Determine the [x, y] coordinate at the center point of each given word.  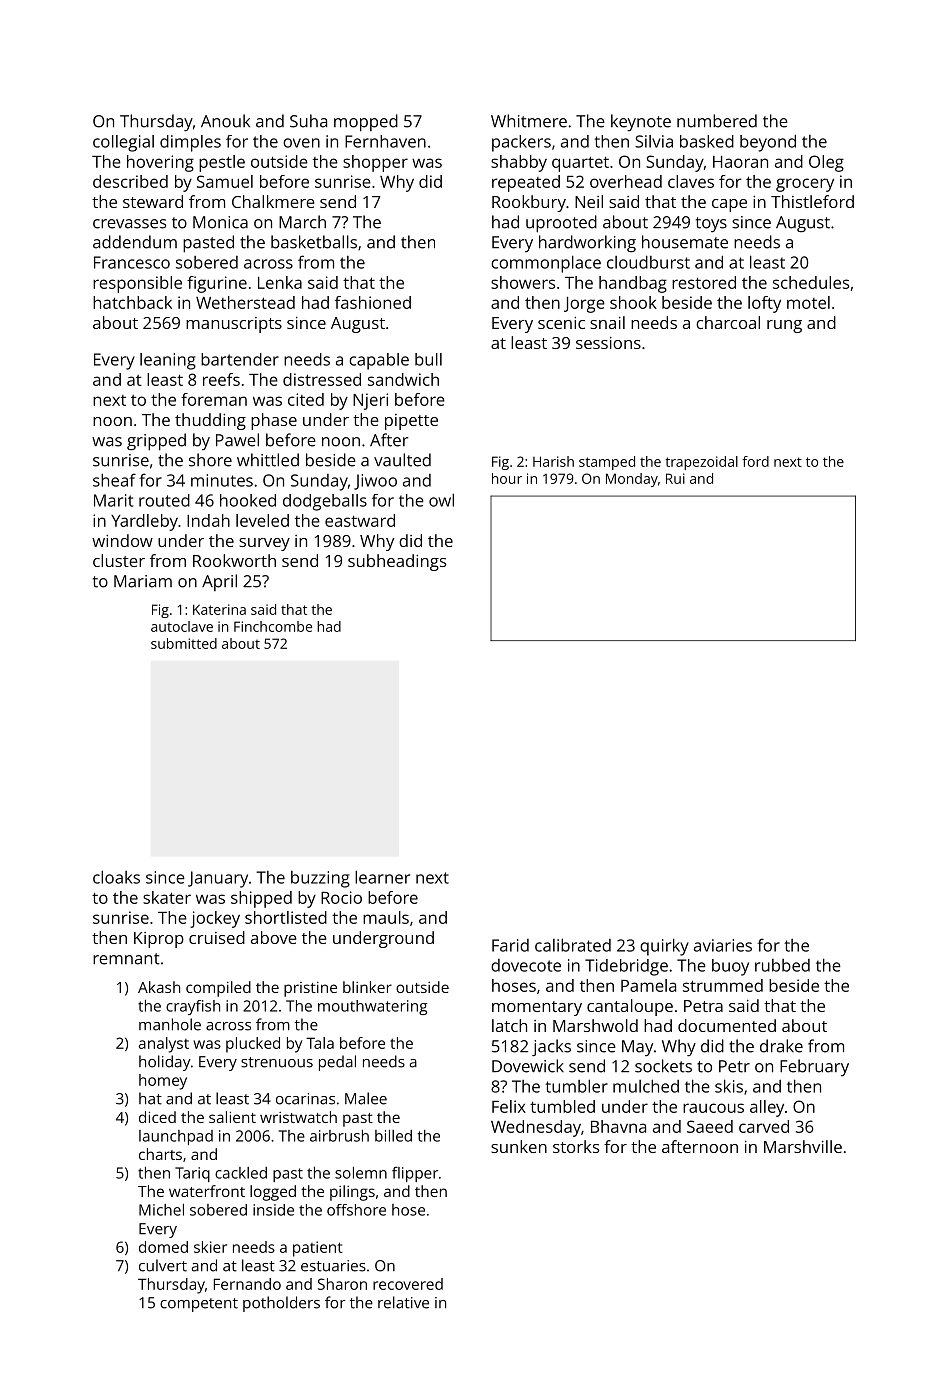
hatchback [132, 302]
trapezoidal [701, 463]
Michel [161, 1210]
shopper [375, 163]
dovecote [526, 965]
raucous [713, 1108]
